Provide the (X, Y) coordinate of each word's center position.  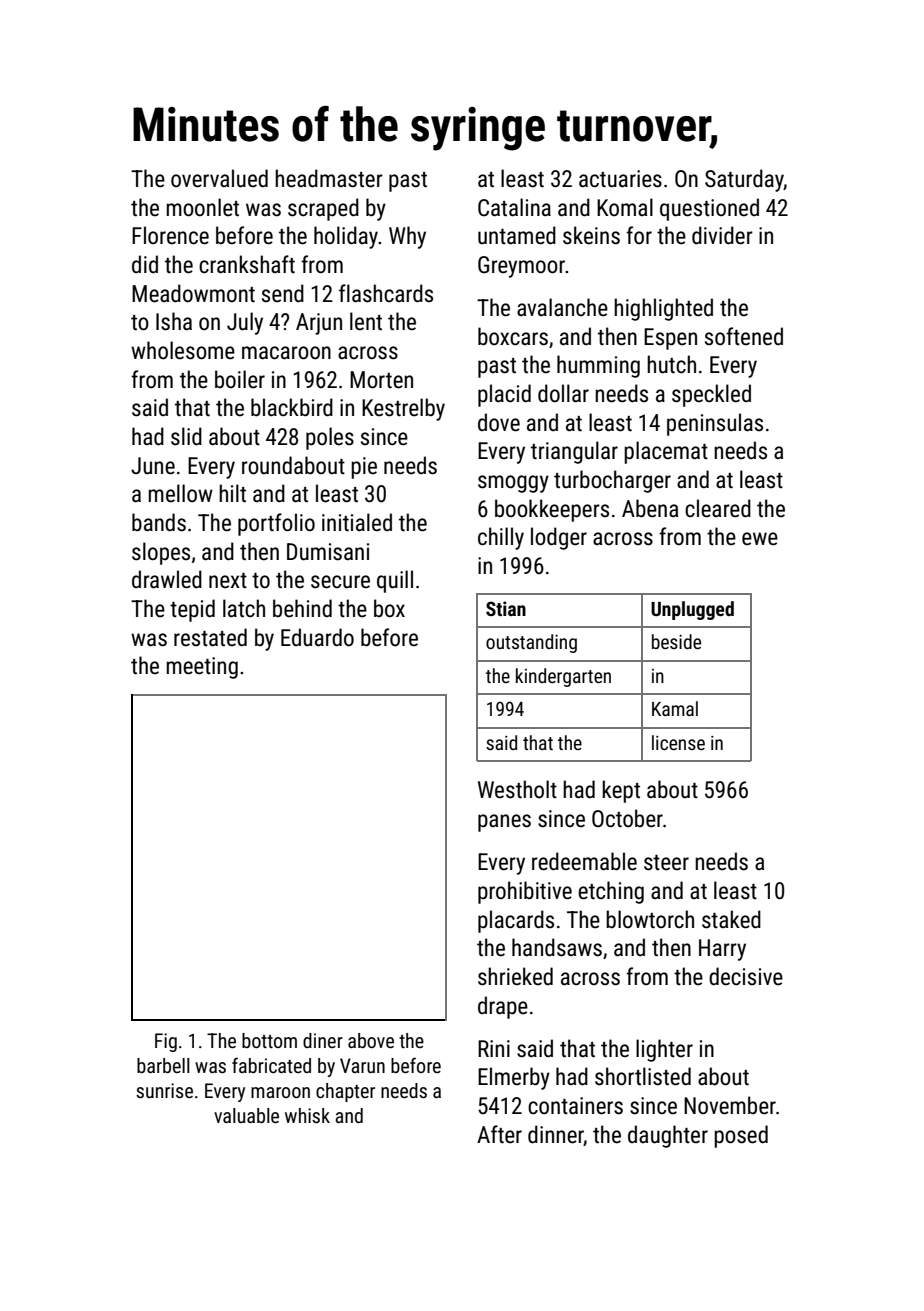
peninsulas (715, 424)
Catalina (514, 207)
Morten (381, 380)
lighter (664, 1050)
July (245, 323)
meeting (202, 668)
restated (210, 637)
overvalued (219, 178)
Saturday (744, 180)
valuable (246, 1115)
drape (503, 1007)
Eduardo (317, 637)
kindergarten (563, 677)
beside (676, 641)
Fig (166, 1042)
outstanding (531, 643)
